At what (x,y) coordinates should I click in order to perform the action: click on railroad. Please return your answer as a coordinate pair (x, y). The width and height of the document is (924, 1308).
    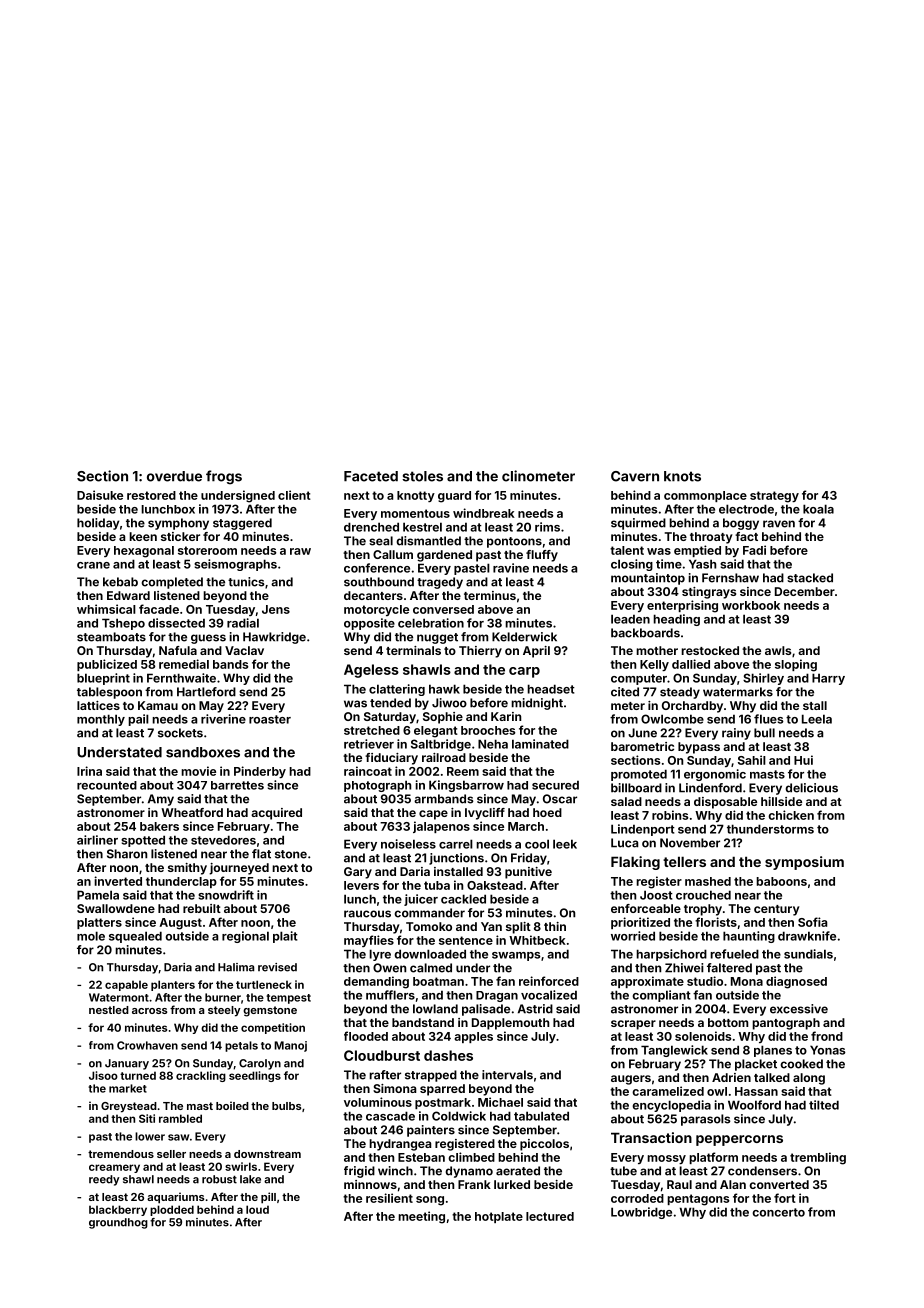
    Looking at the image, I should click on (444, 757).
